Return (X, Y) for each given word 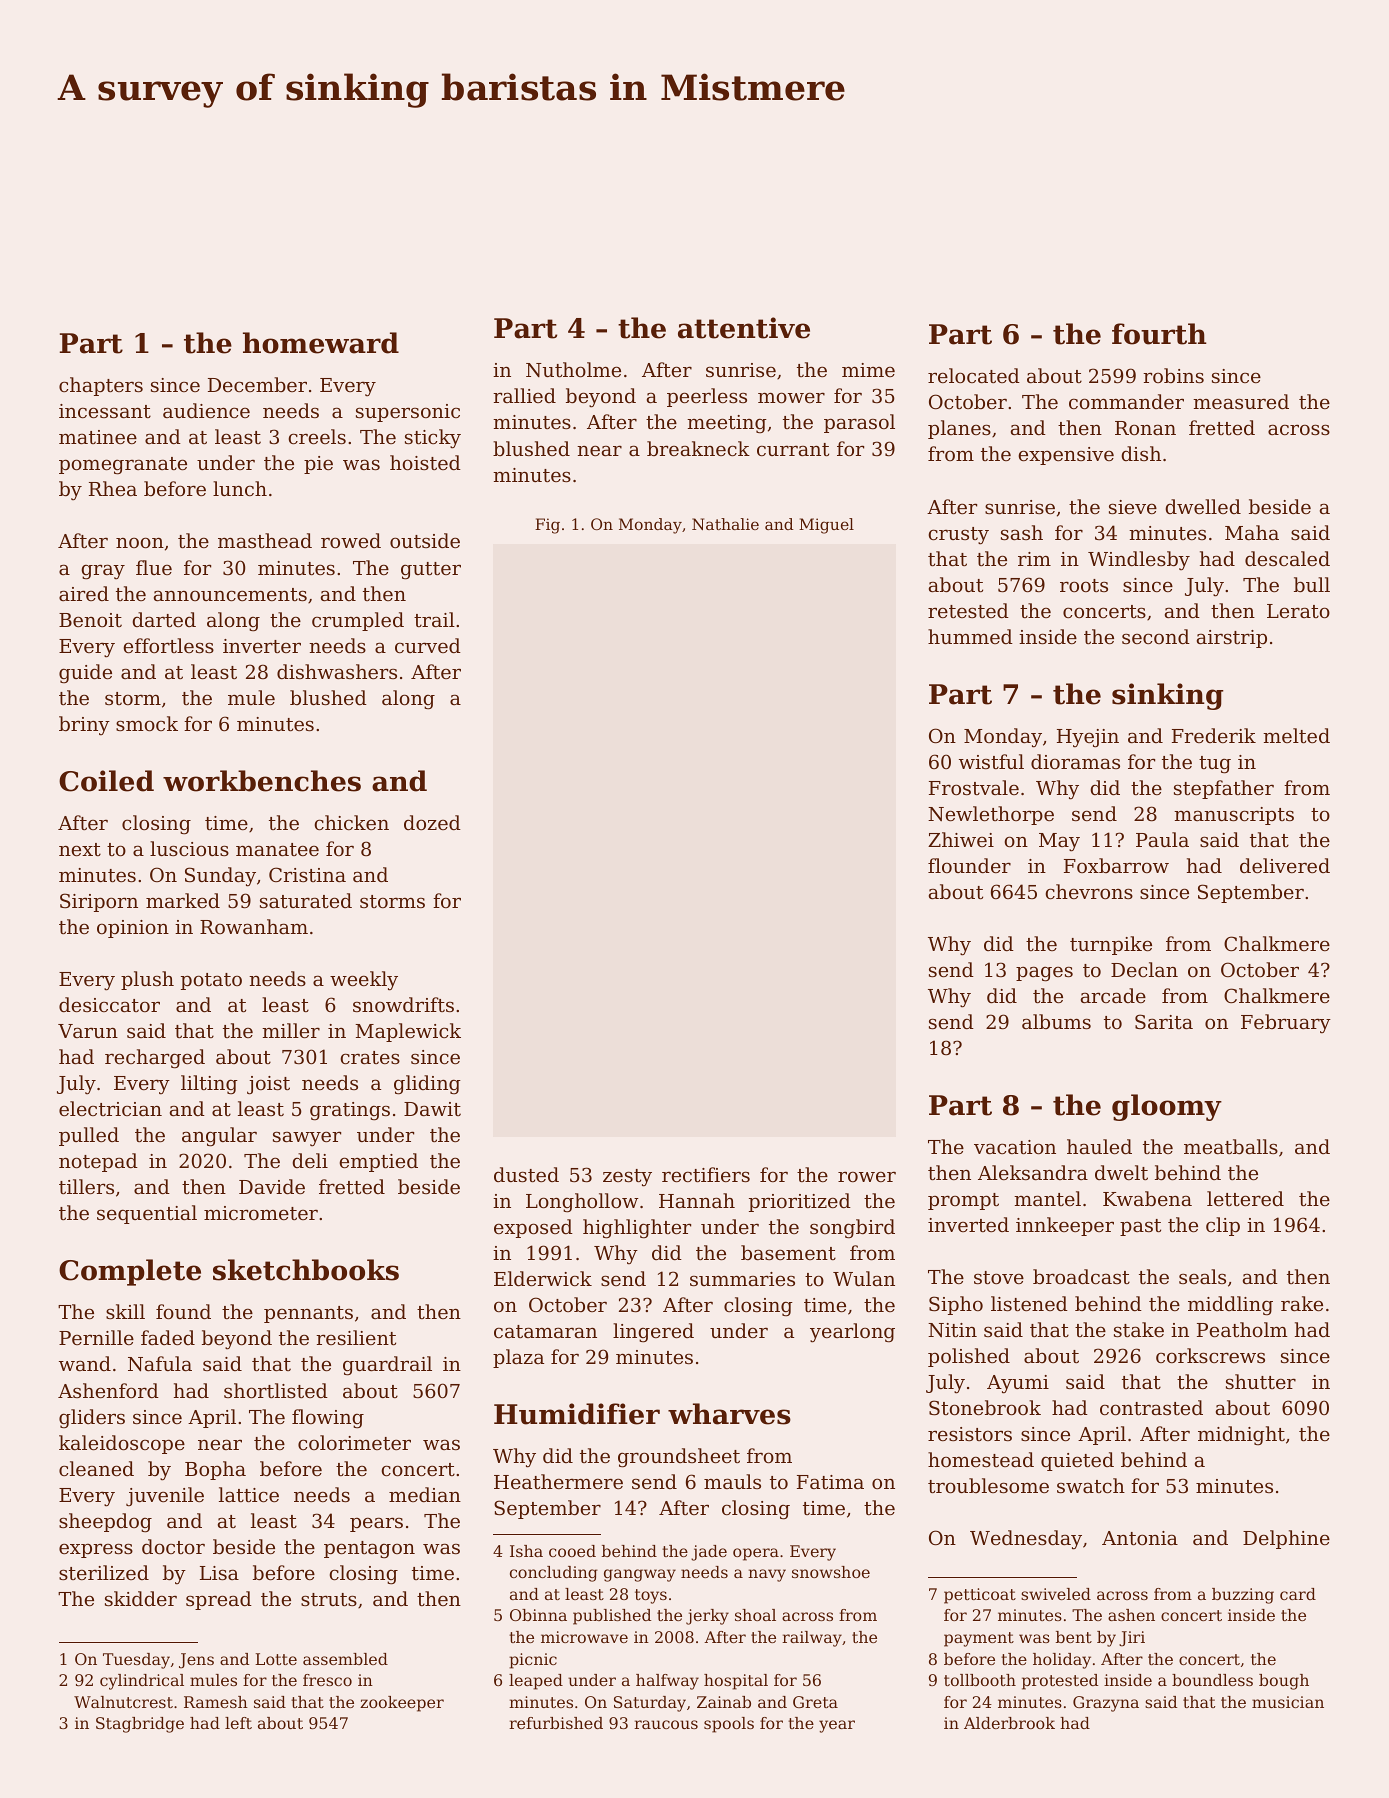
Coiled (106, 781)
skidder (141, 1598)
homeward (321, 343)
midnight (1241, 1436)
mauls (732, 1481)
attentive (744, 328)
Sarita (1164, 1022)
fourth (1159, 334)
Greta (815, 1702)
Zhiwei (961, 839)
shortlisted (276, 1390)
